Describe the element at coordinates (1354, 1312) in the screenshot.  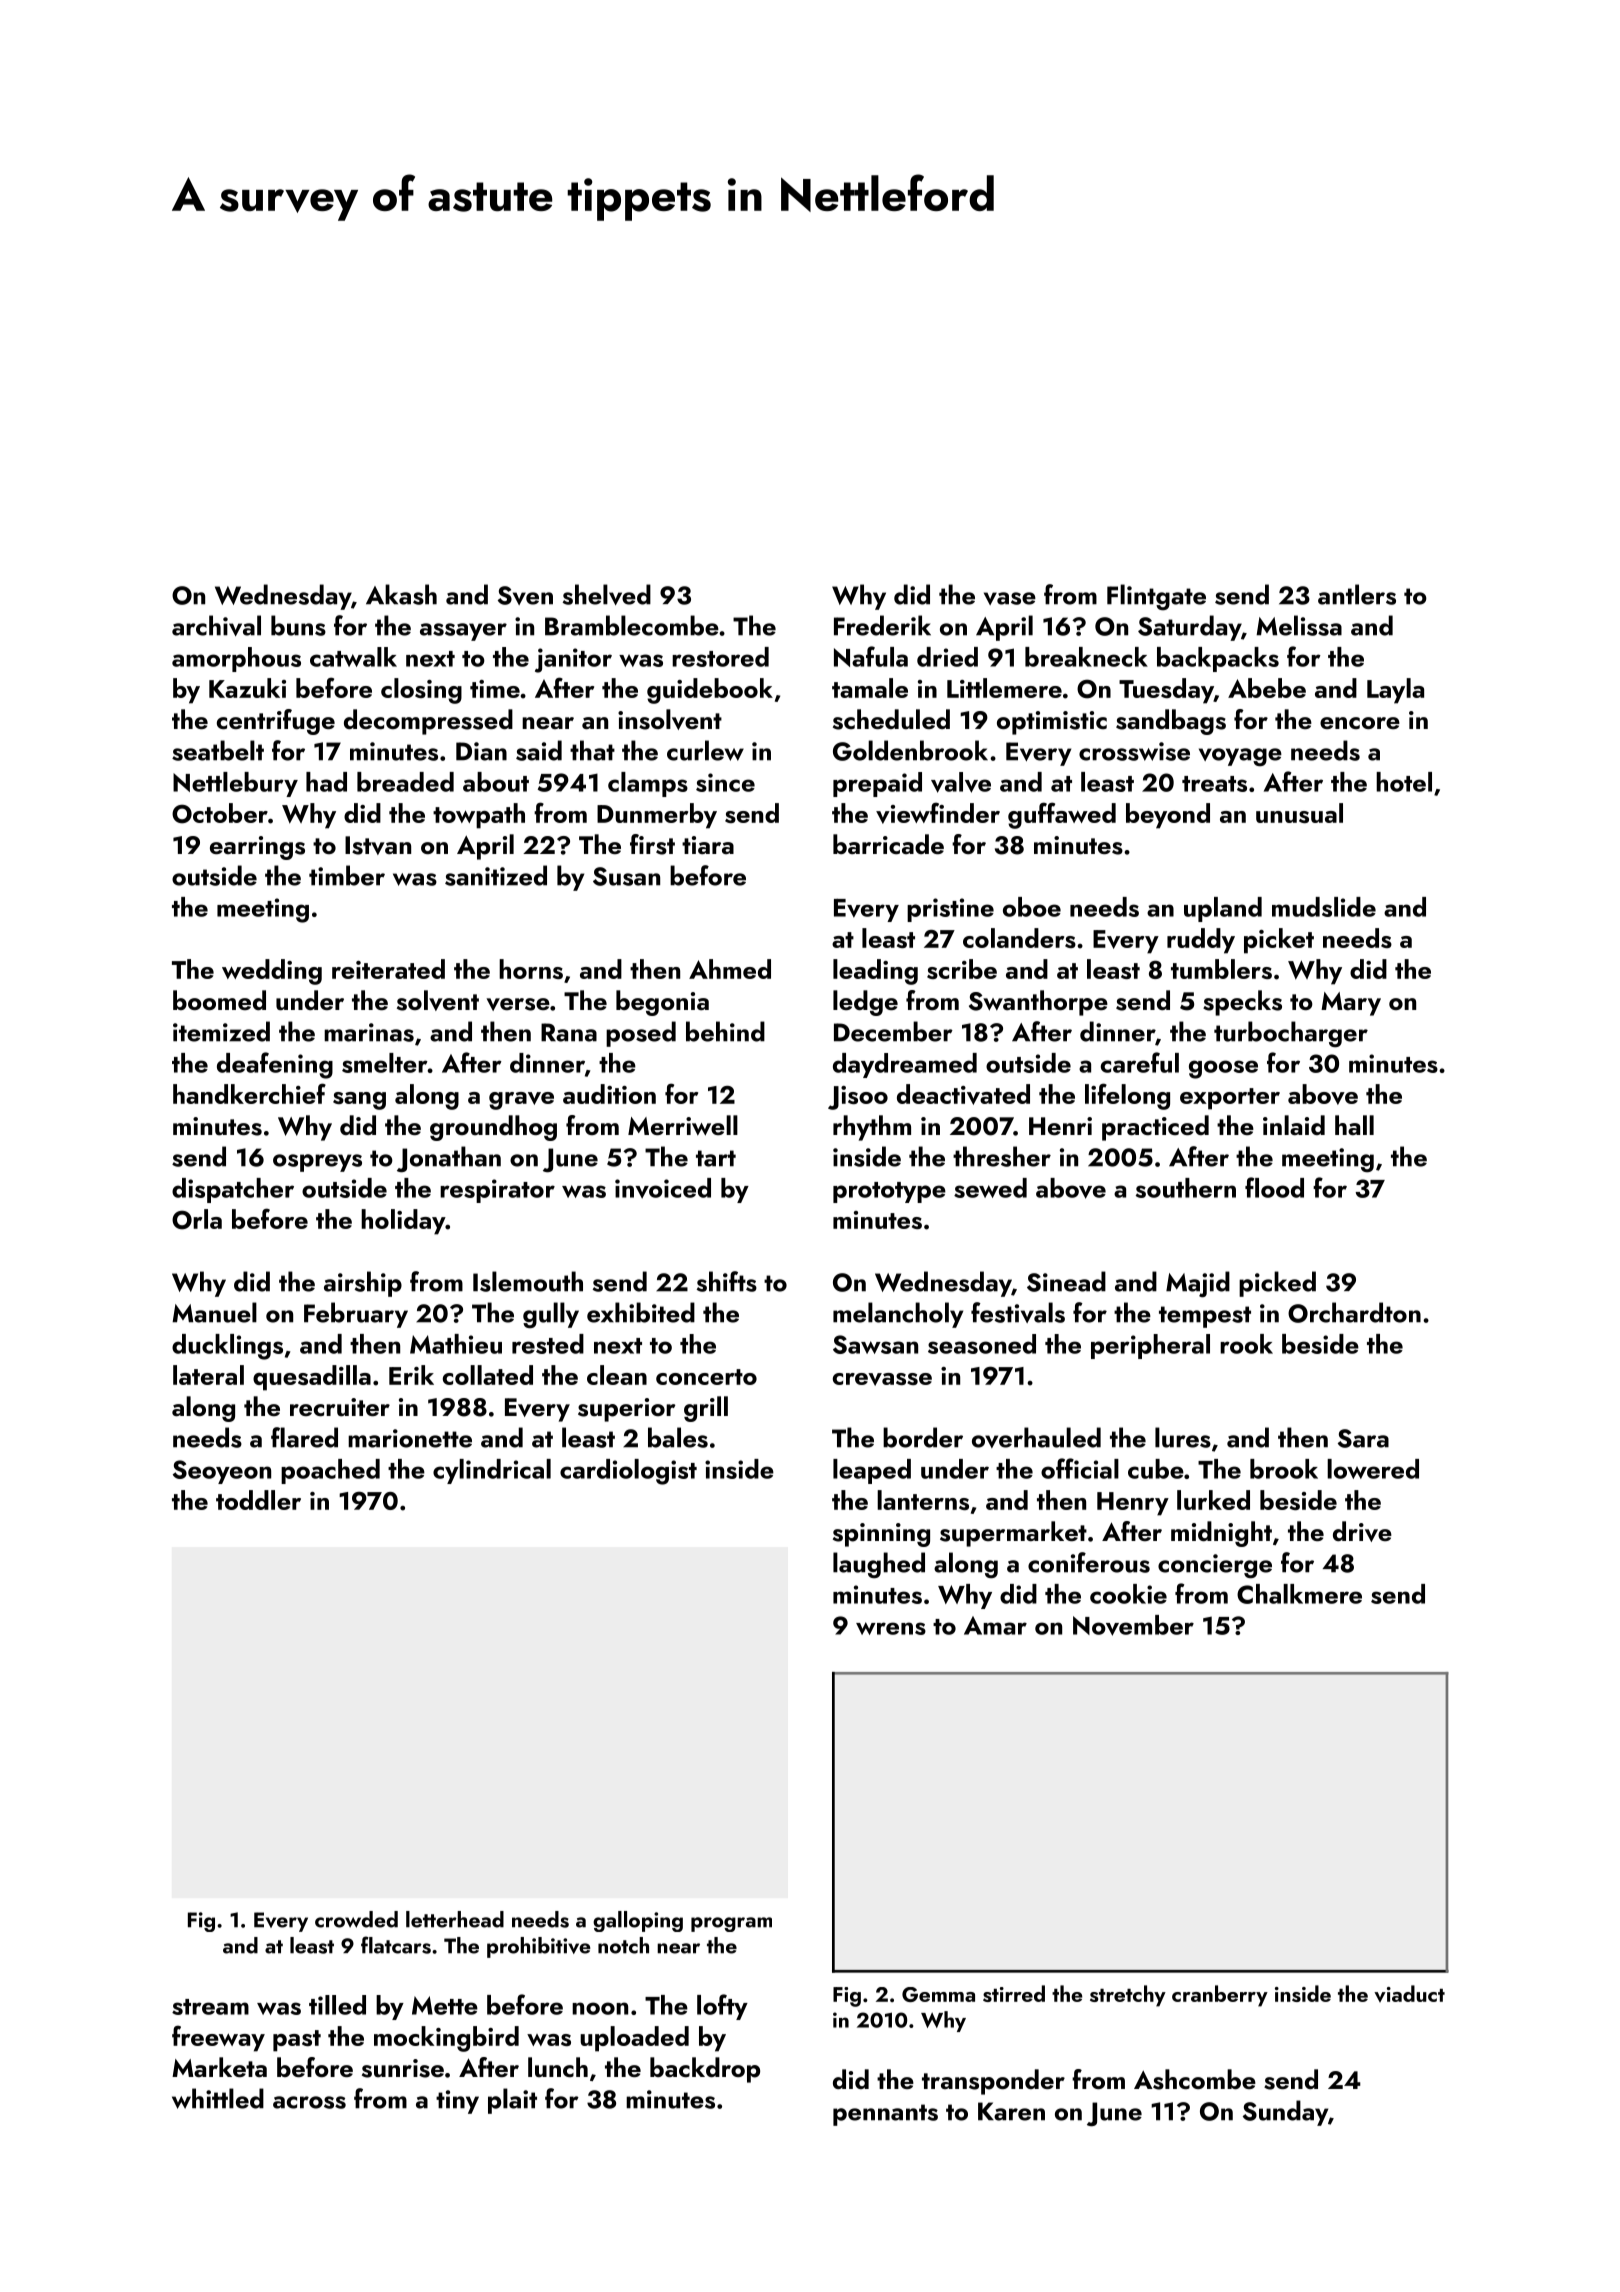
I see `Orchardton` at that location.
